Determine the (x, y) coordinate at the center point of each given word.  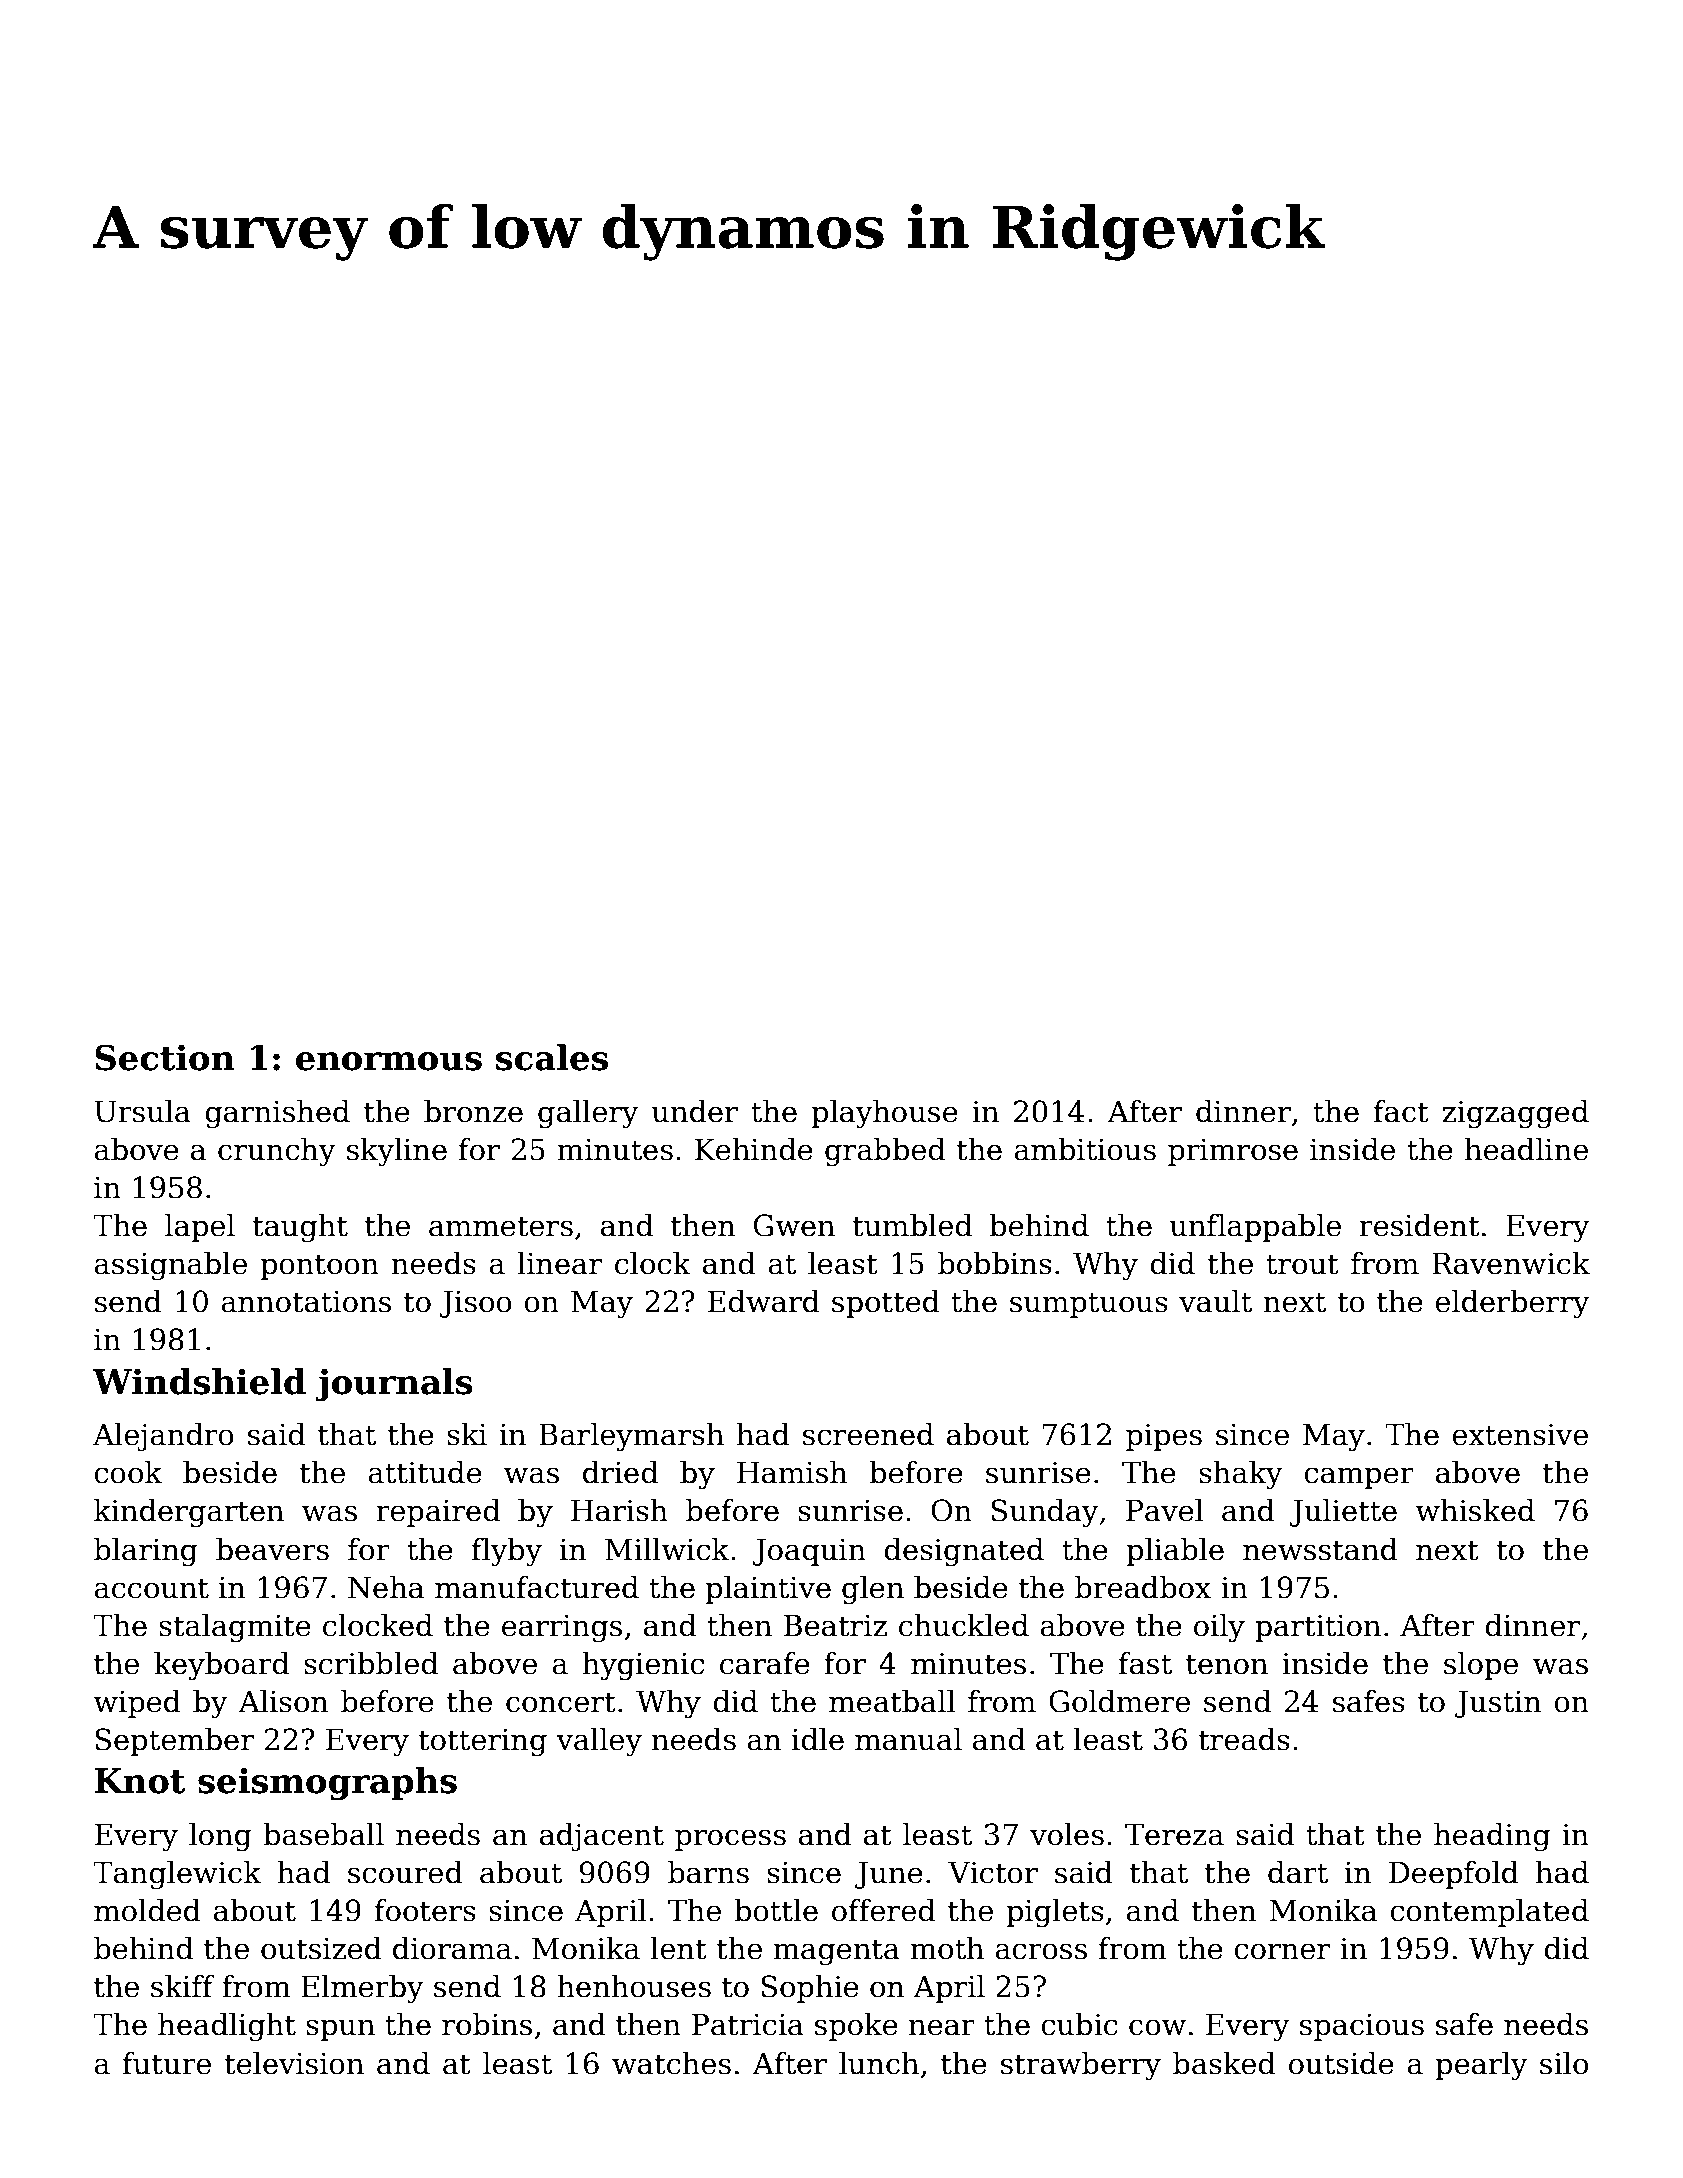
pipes (1164, 1437)
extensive (1520, 1435)
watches (671, 2063)
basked (1224, 2063)
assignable (170, 1266)
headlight (227, 2027)
